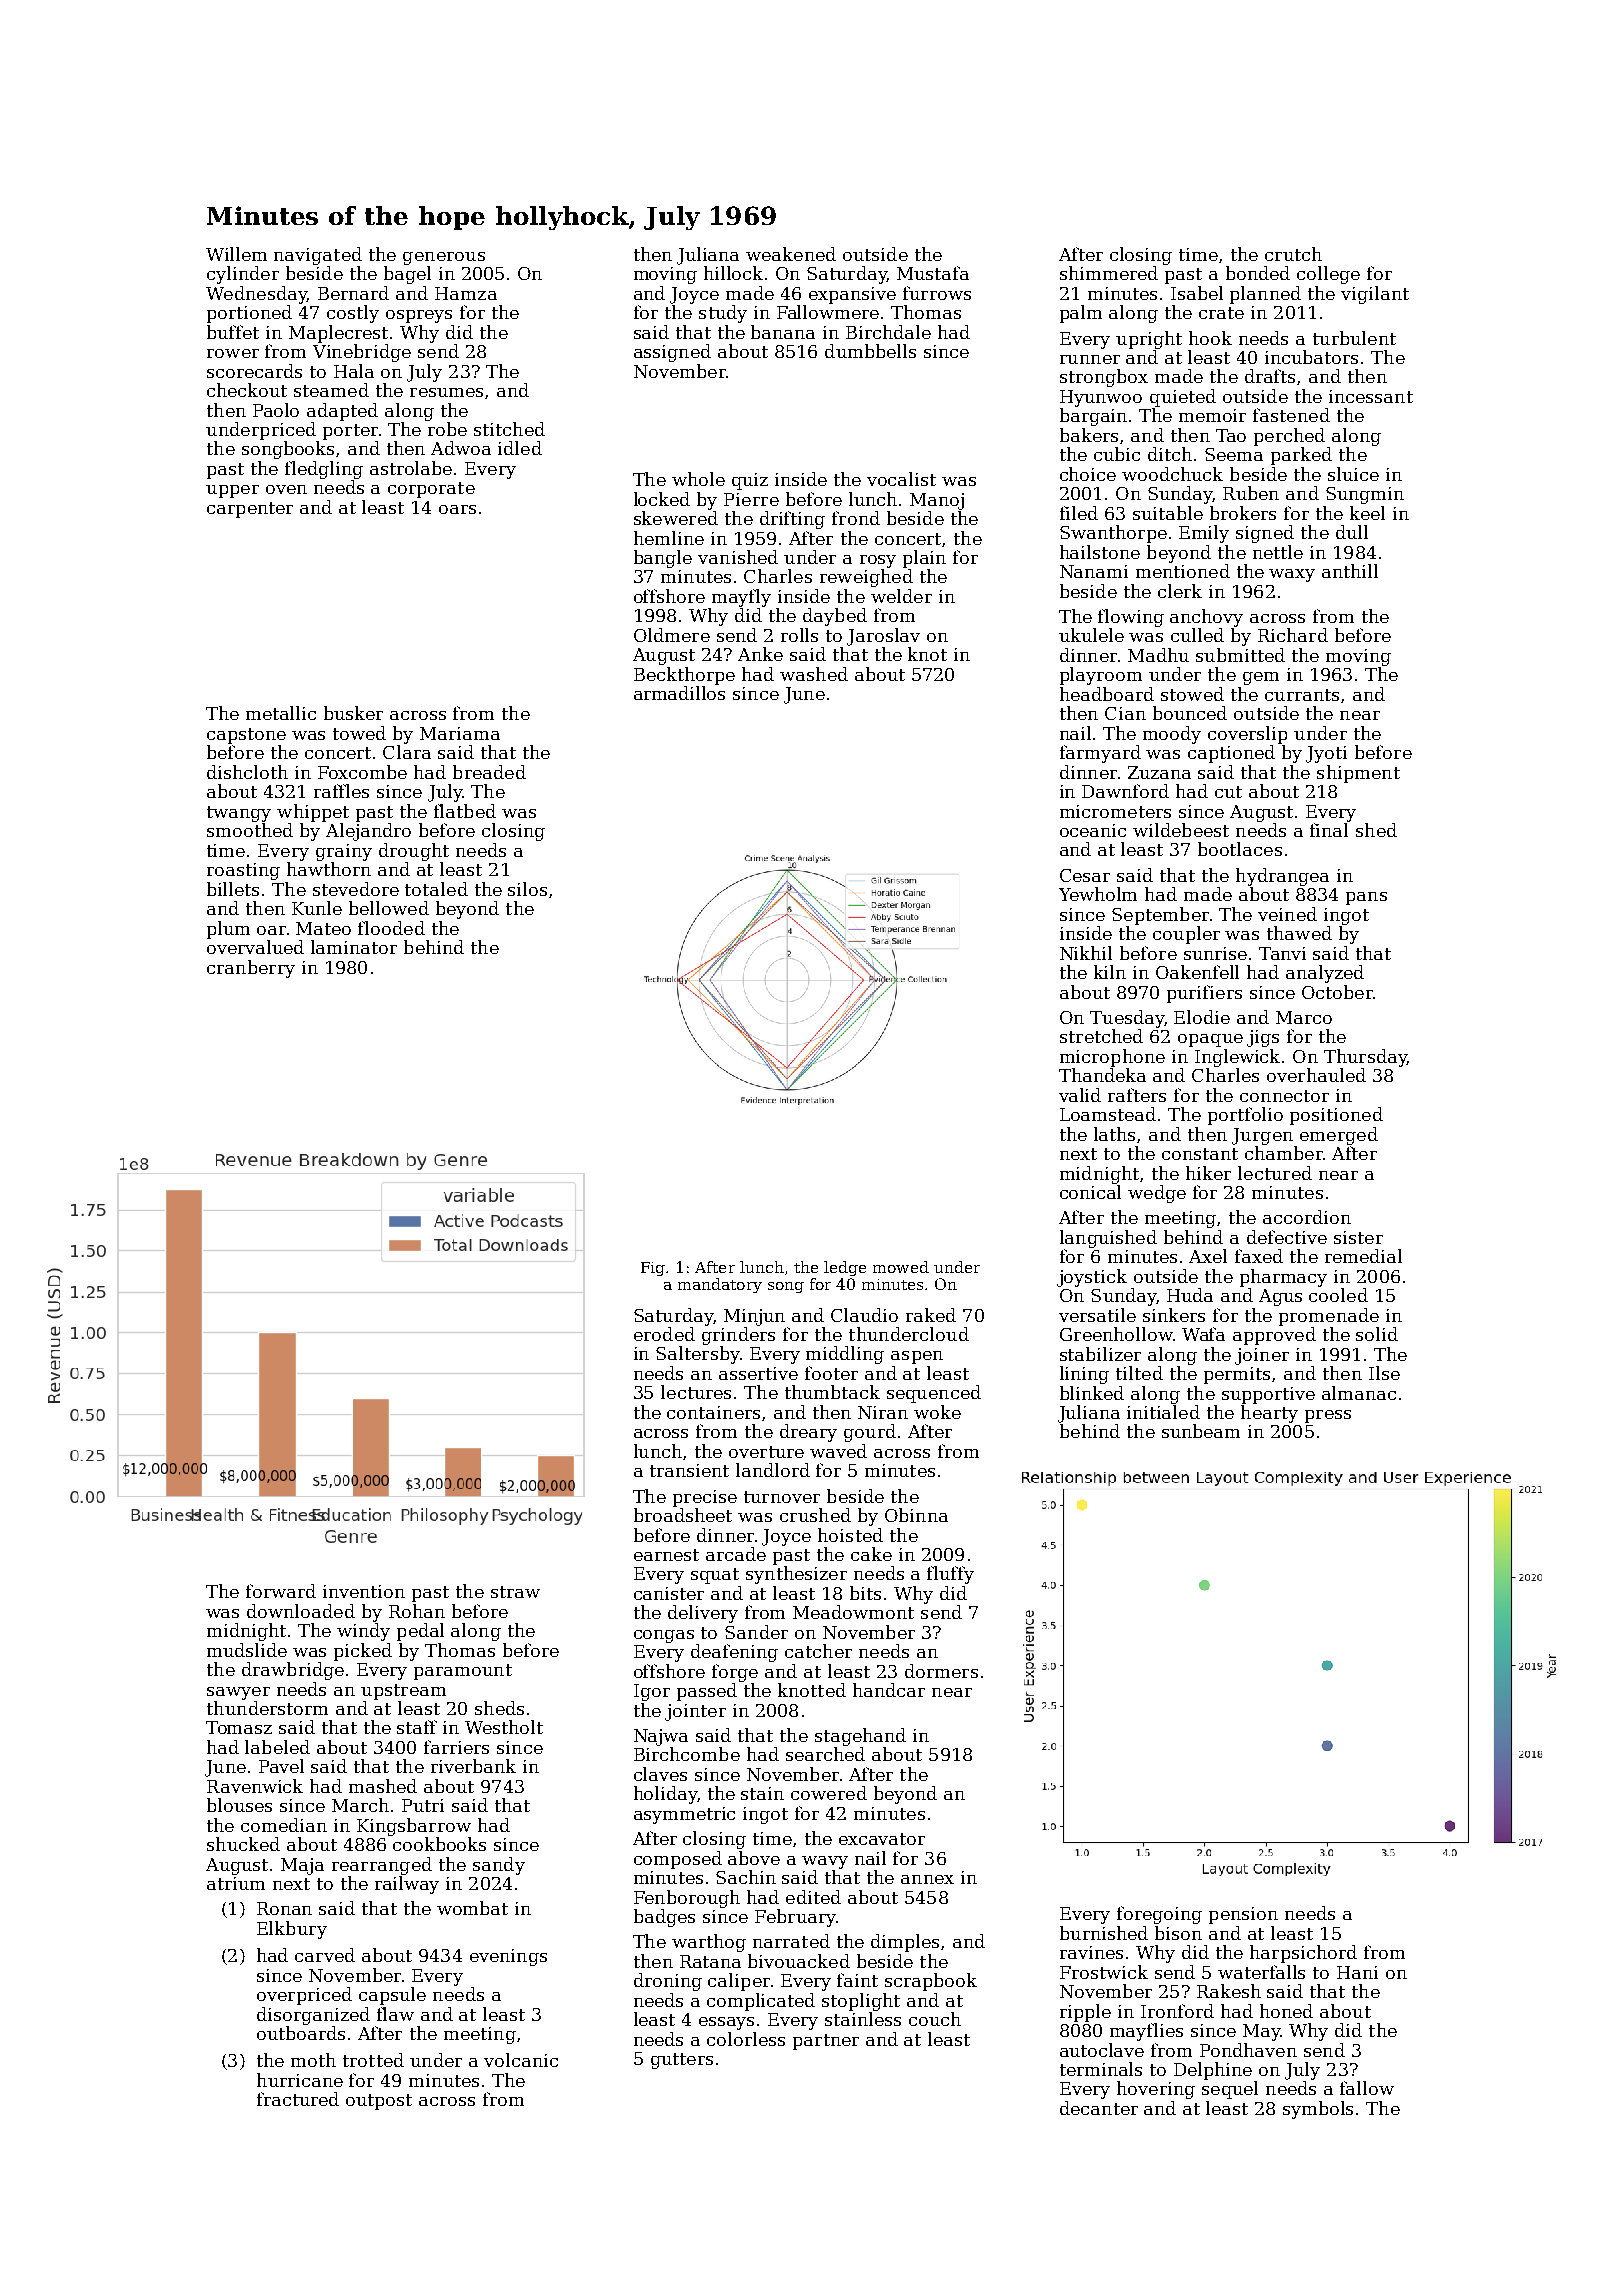 The width and height of the screenshot is (1620, 2292). I want to click on generous, so click(444, 258).
